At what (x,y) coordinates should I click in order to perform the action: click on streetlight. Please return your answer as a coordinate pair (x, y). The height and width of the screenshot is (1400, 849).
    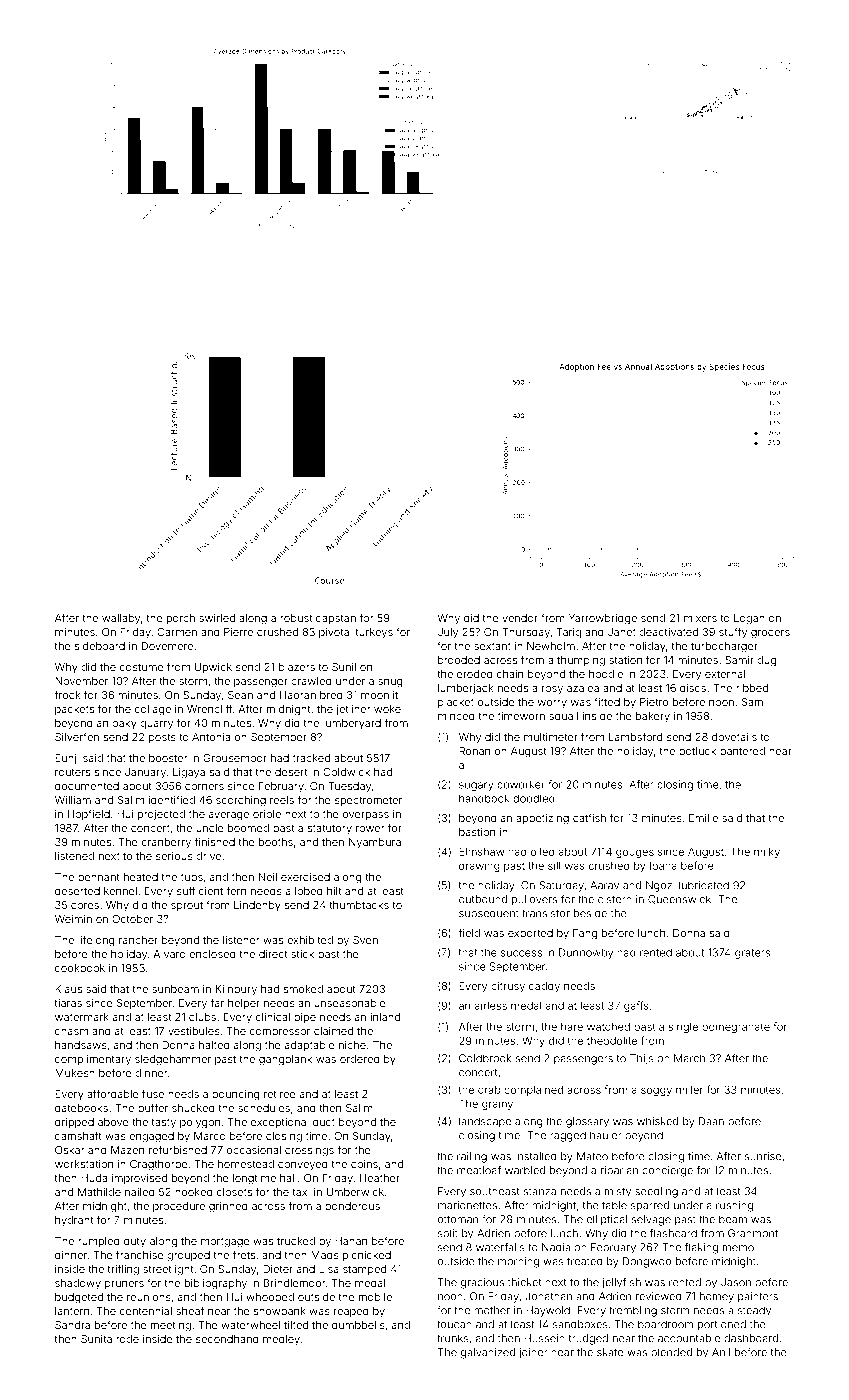
    Looking at the image, I should click on (168, 1270).
